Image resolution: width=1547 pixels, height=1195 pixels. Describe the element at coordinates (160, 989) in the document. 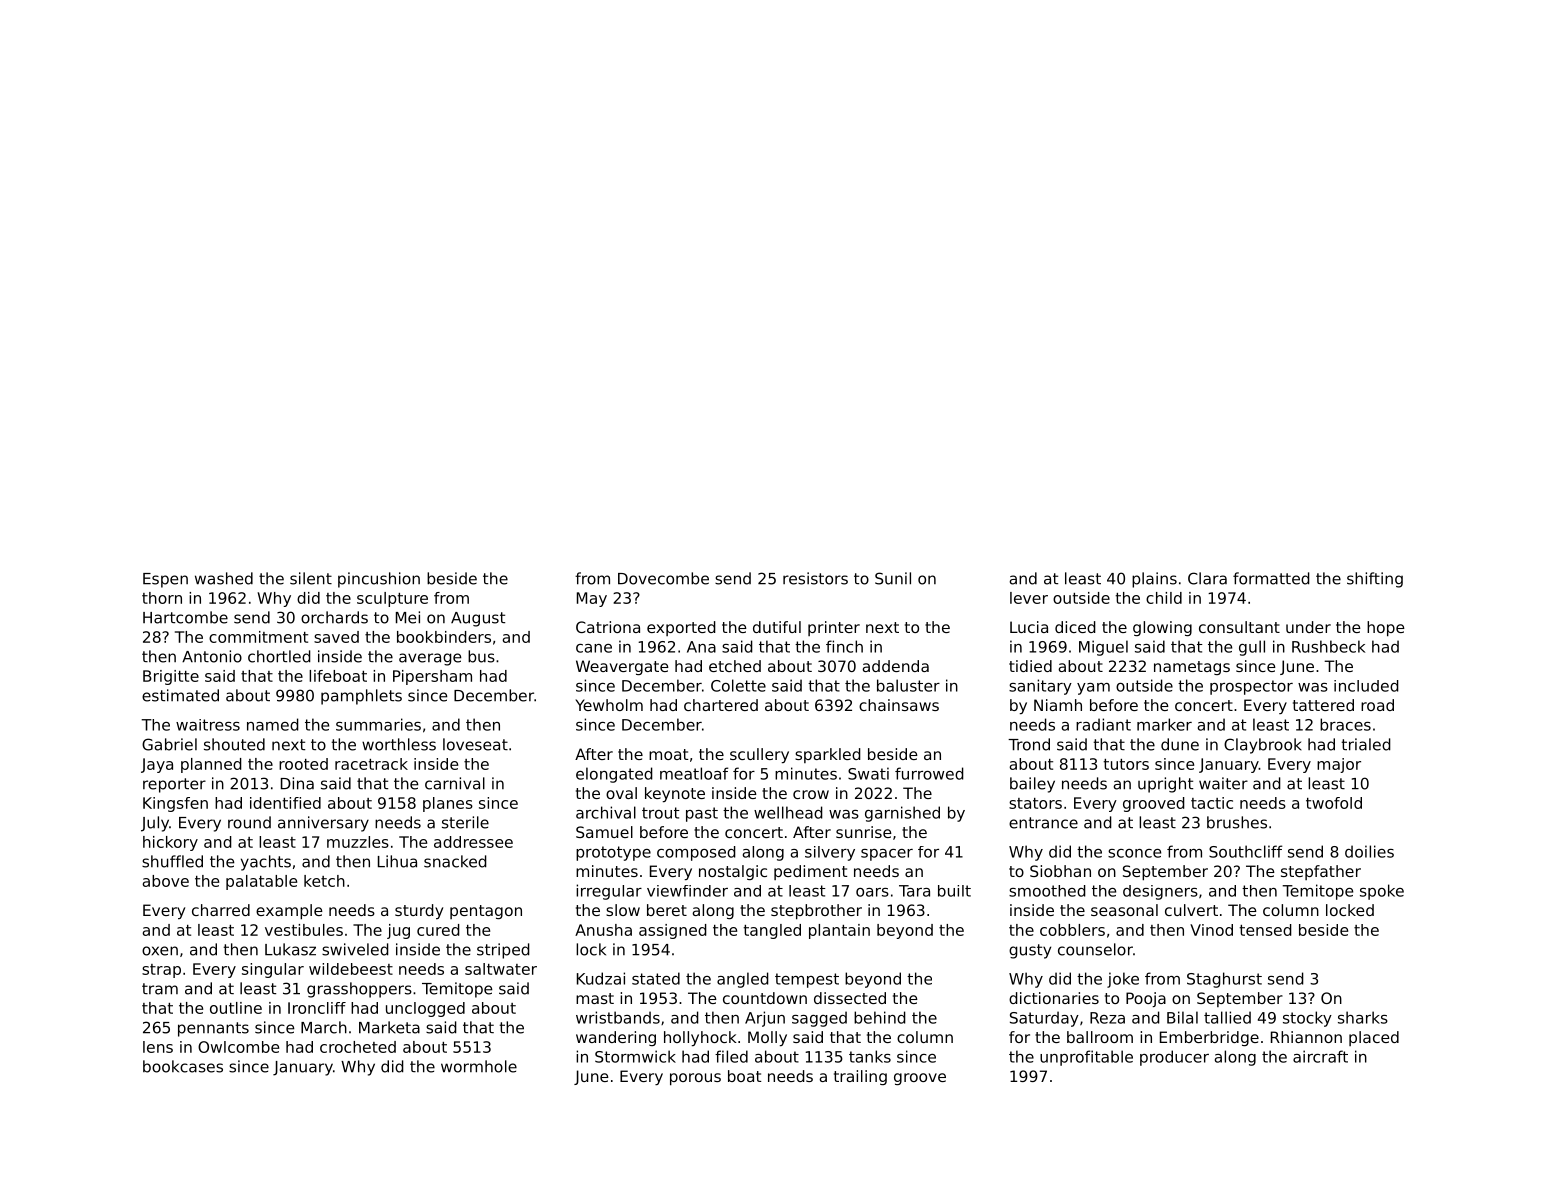

I see `tram` at that location.
